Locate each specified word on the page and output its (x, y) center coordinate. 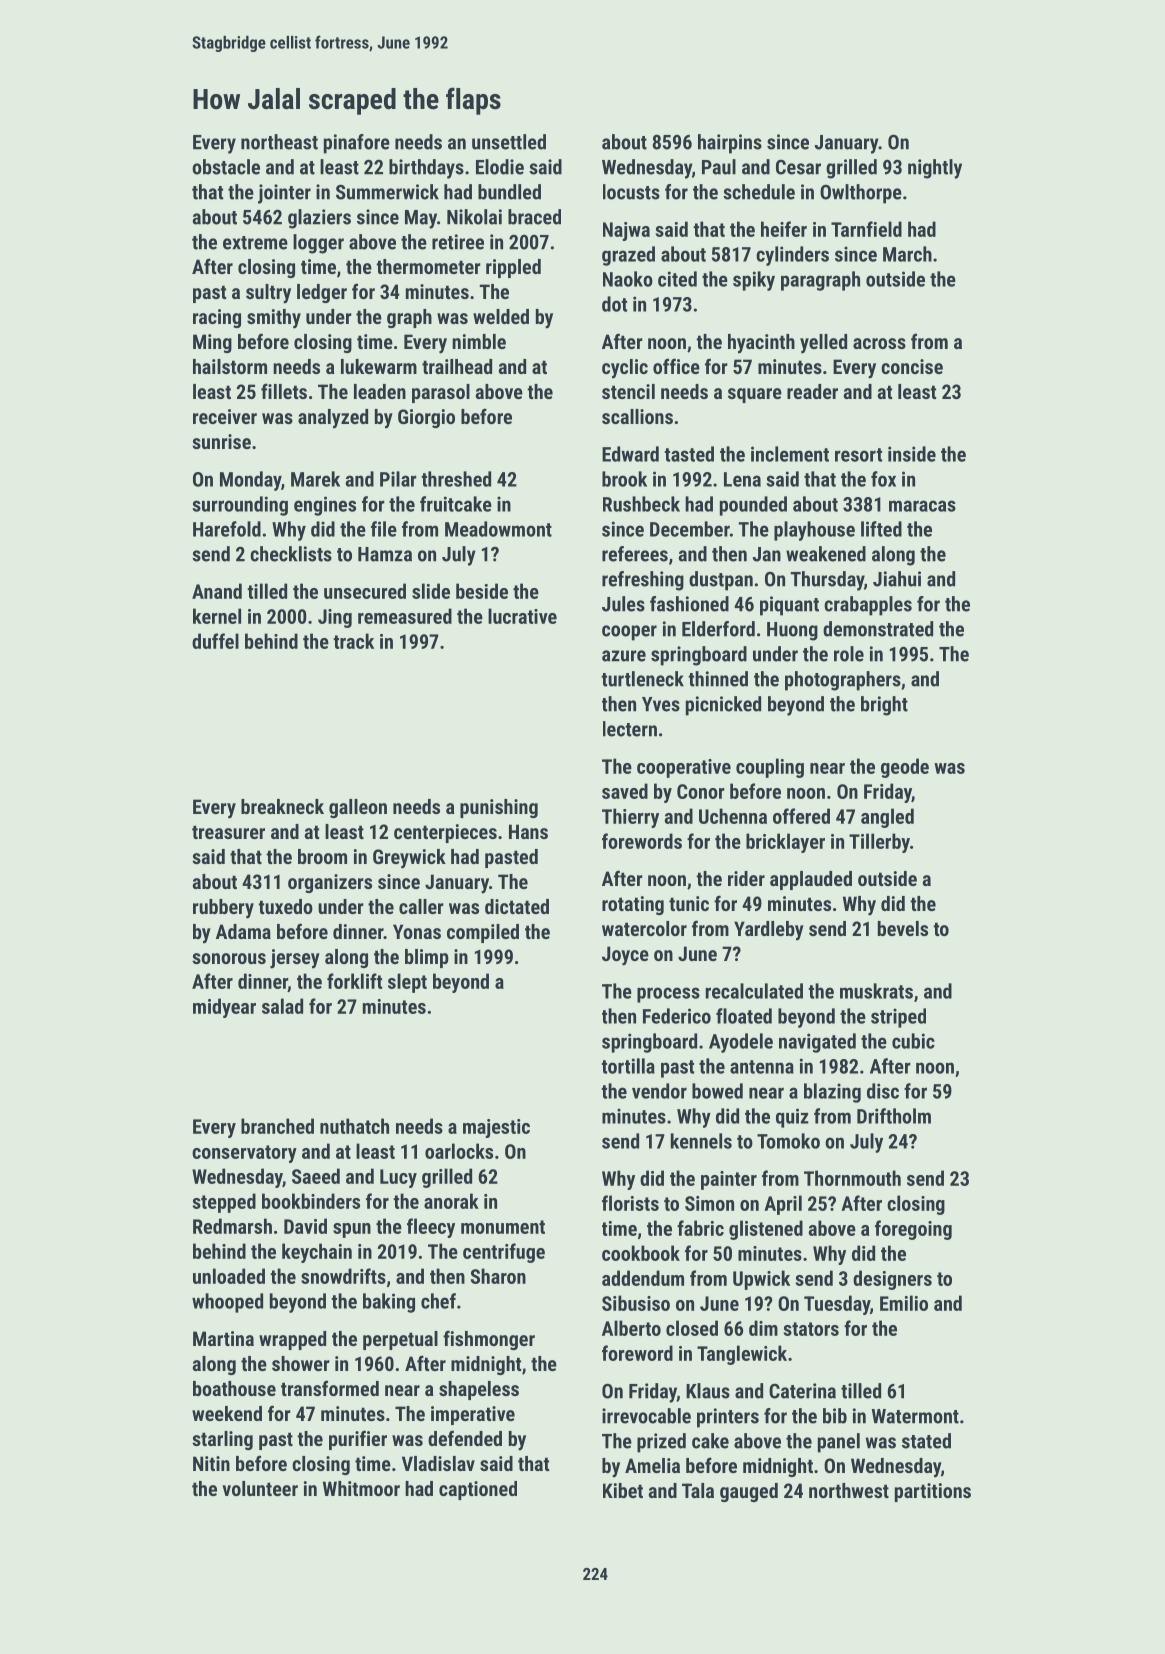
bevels (903, 928)
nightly (935, 169)
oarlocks (459, 1151)
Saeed (316, 1176)
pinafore (357, 144)
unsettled (509, 142)
